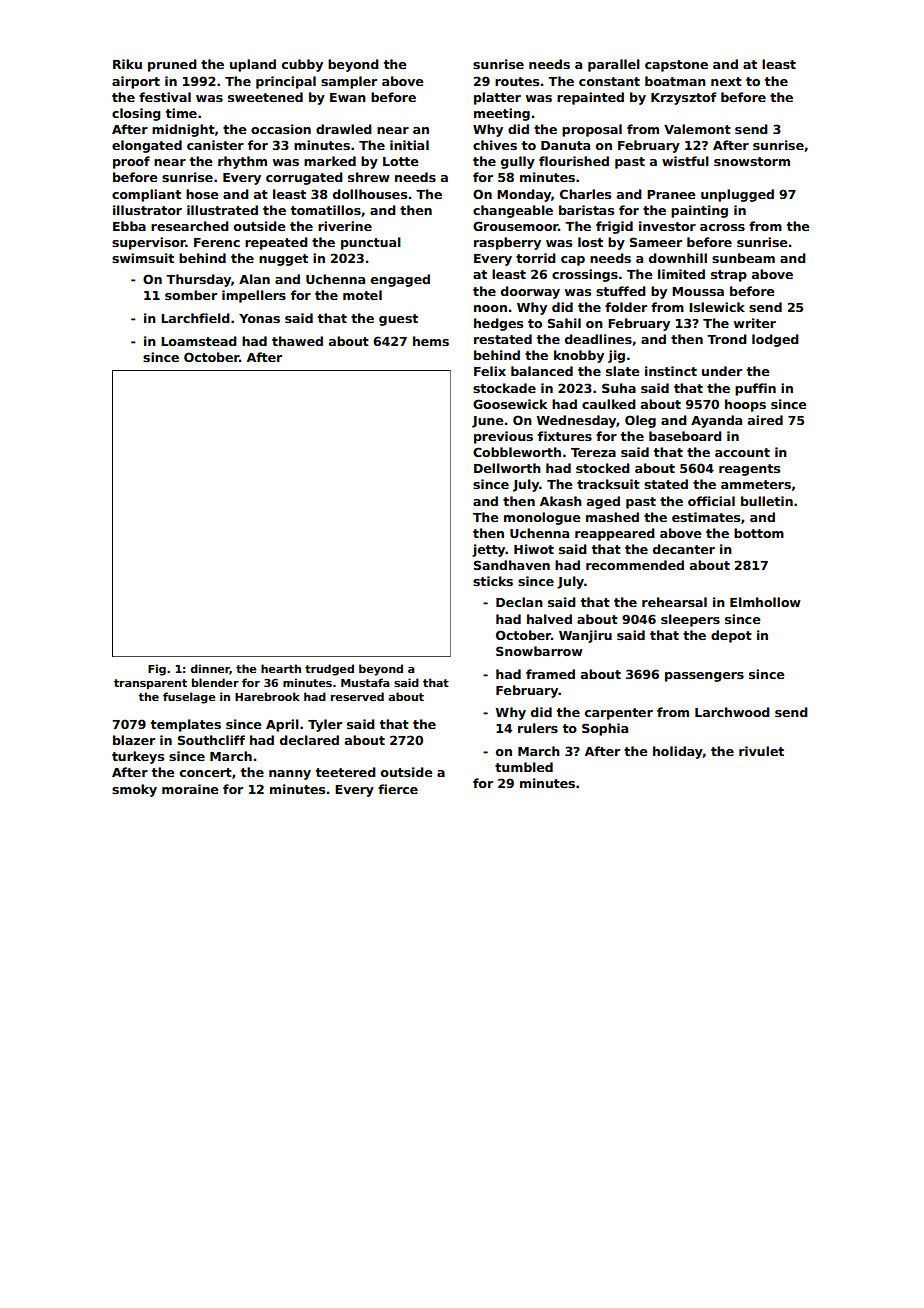  I want to click on Trond, so click(727, 339).
